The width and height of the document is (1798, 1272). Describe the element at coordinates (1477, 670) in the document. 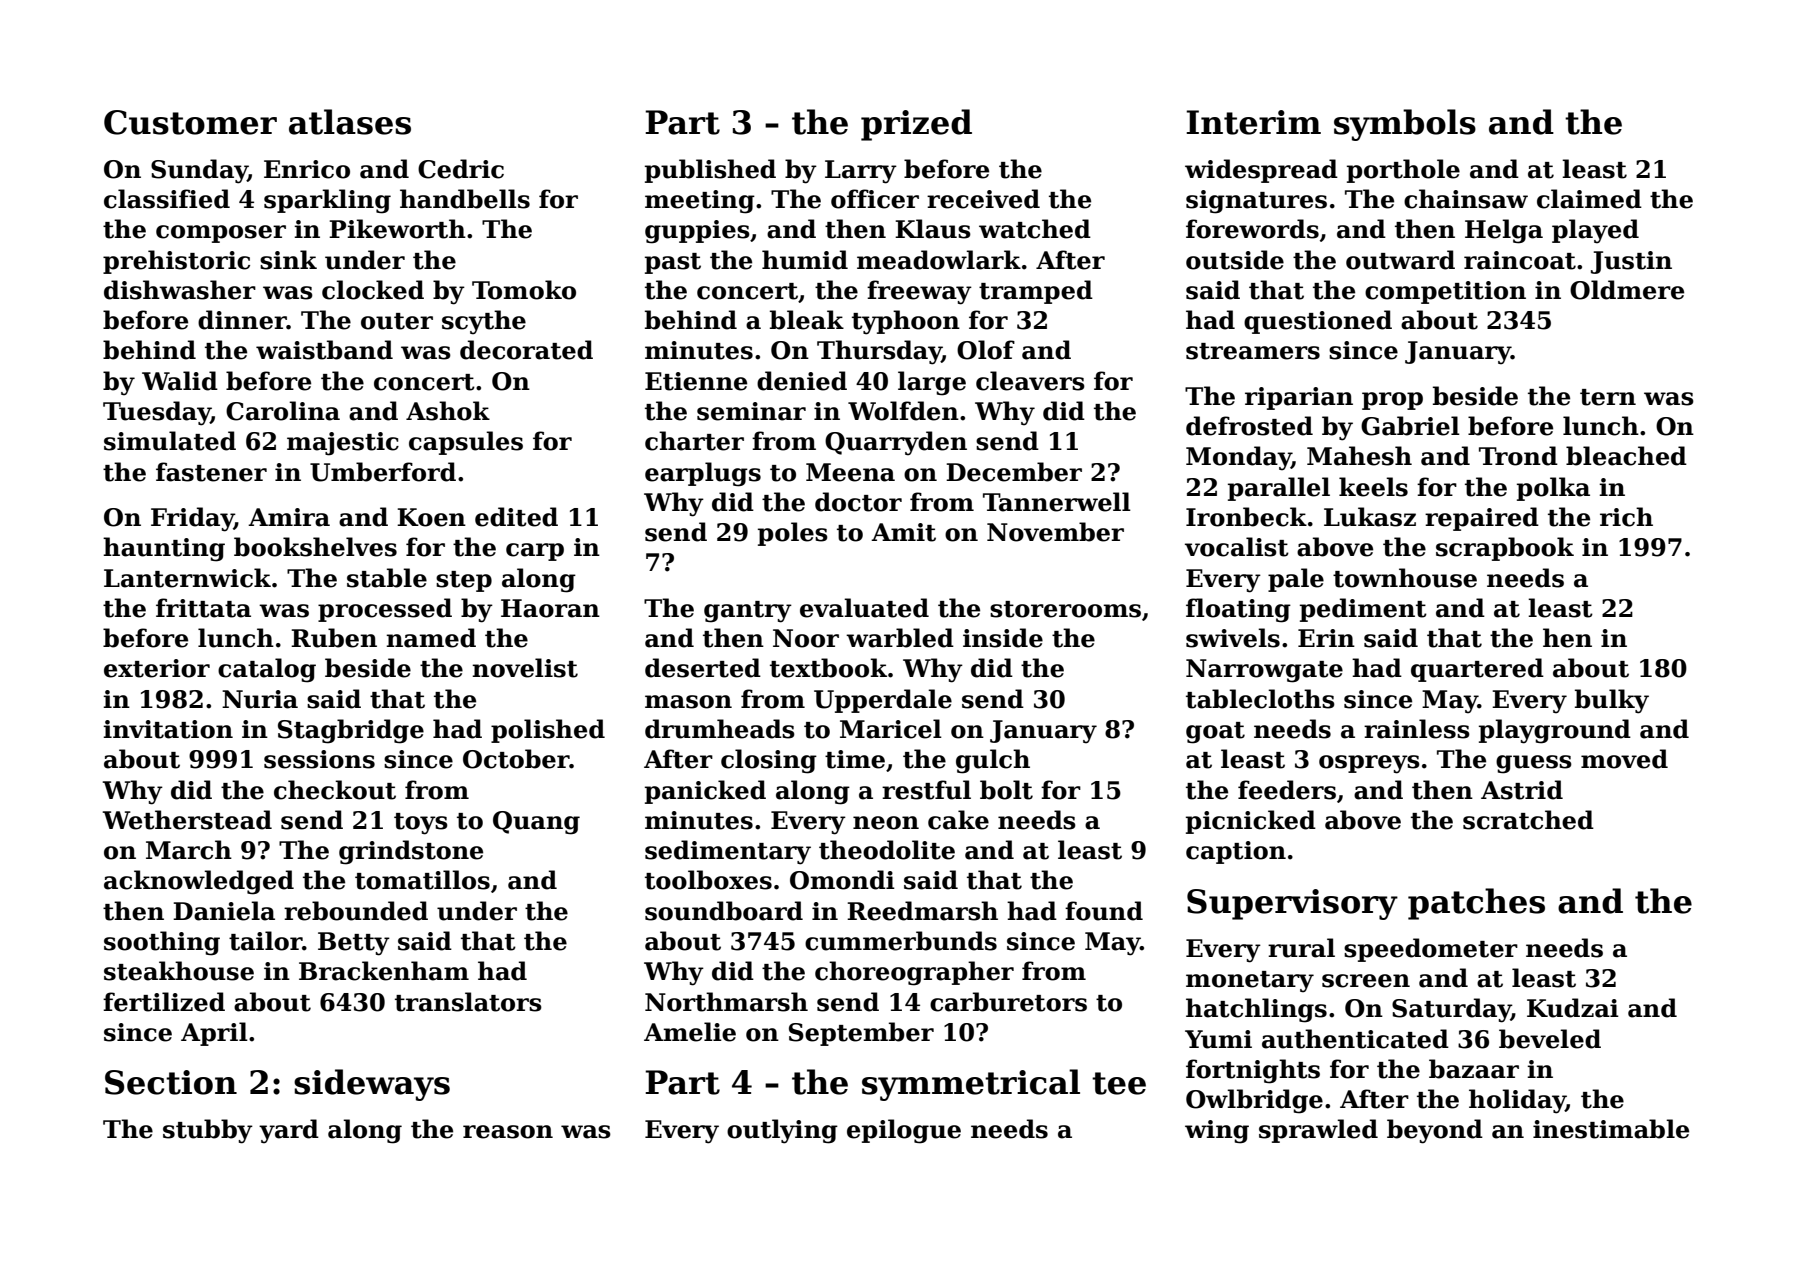

I see `quartered` at that location.
